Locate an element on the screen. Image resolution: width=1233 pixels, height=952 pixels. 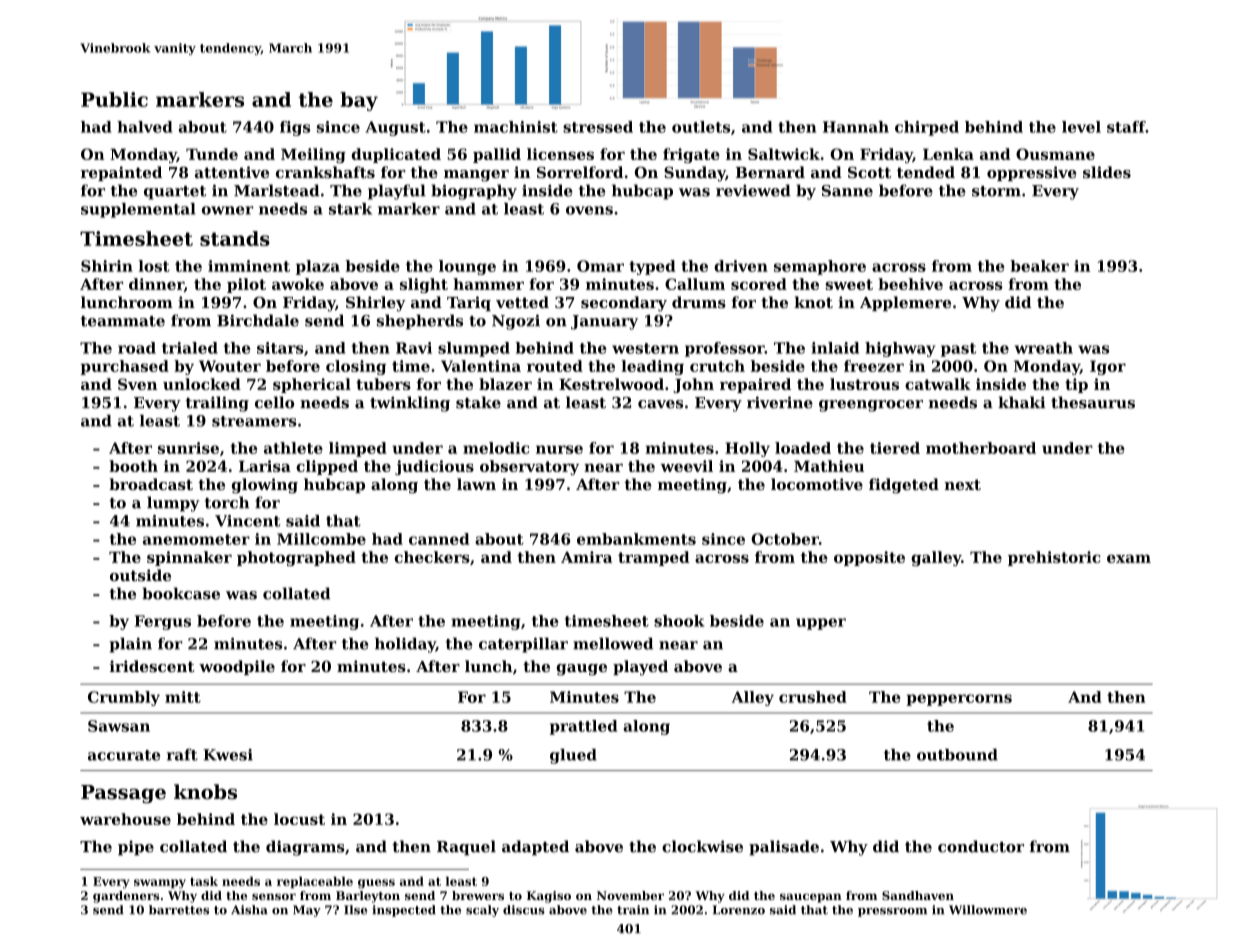
Larisa is located at coordinates (265, 466).
